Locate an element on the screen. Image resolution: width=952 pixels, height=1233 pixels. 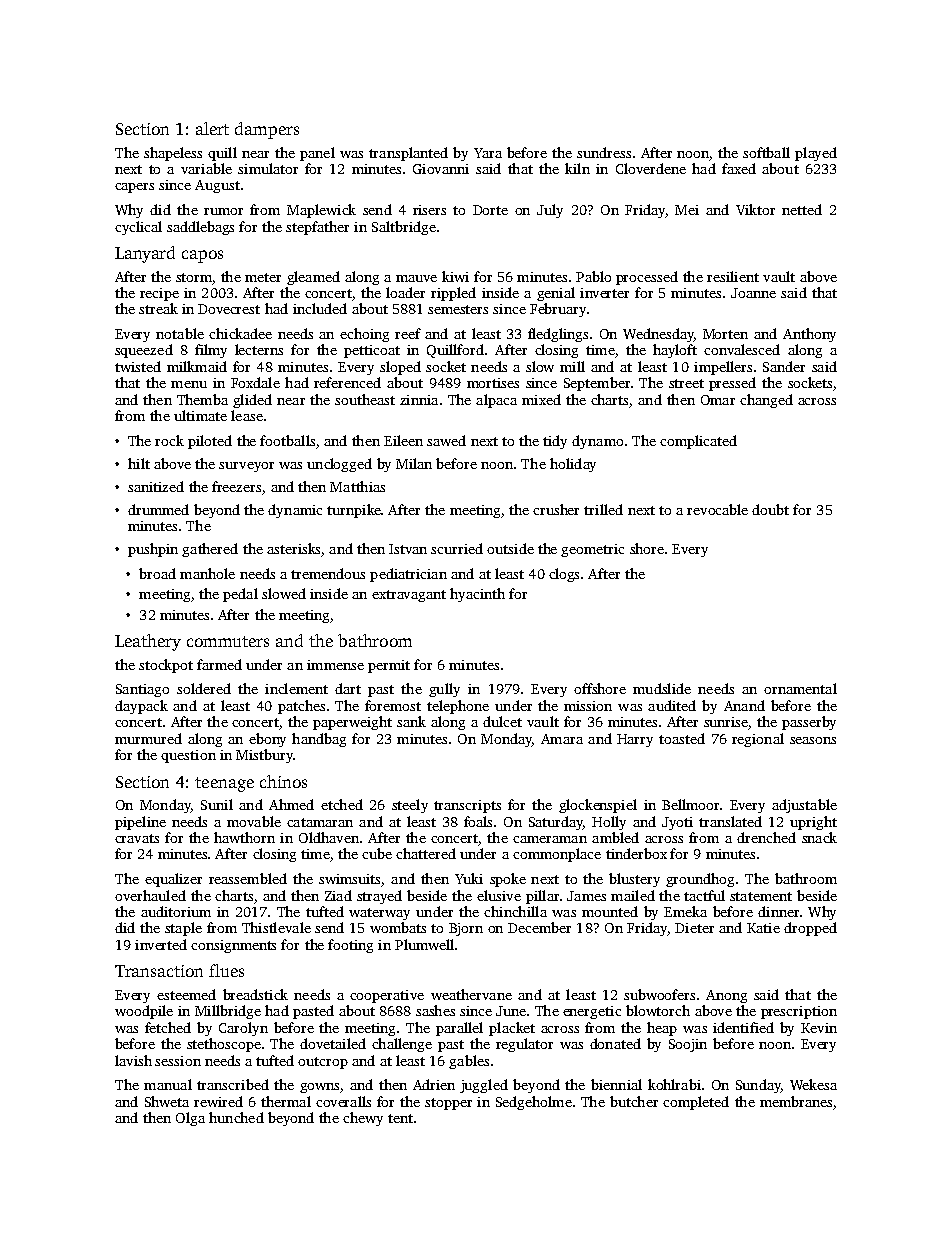
Dorte is located at coordinates (490, 210).
